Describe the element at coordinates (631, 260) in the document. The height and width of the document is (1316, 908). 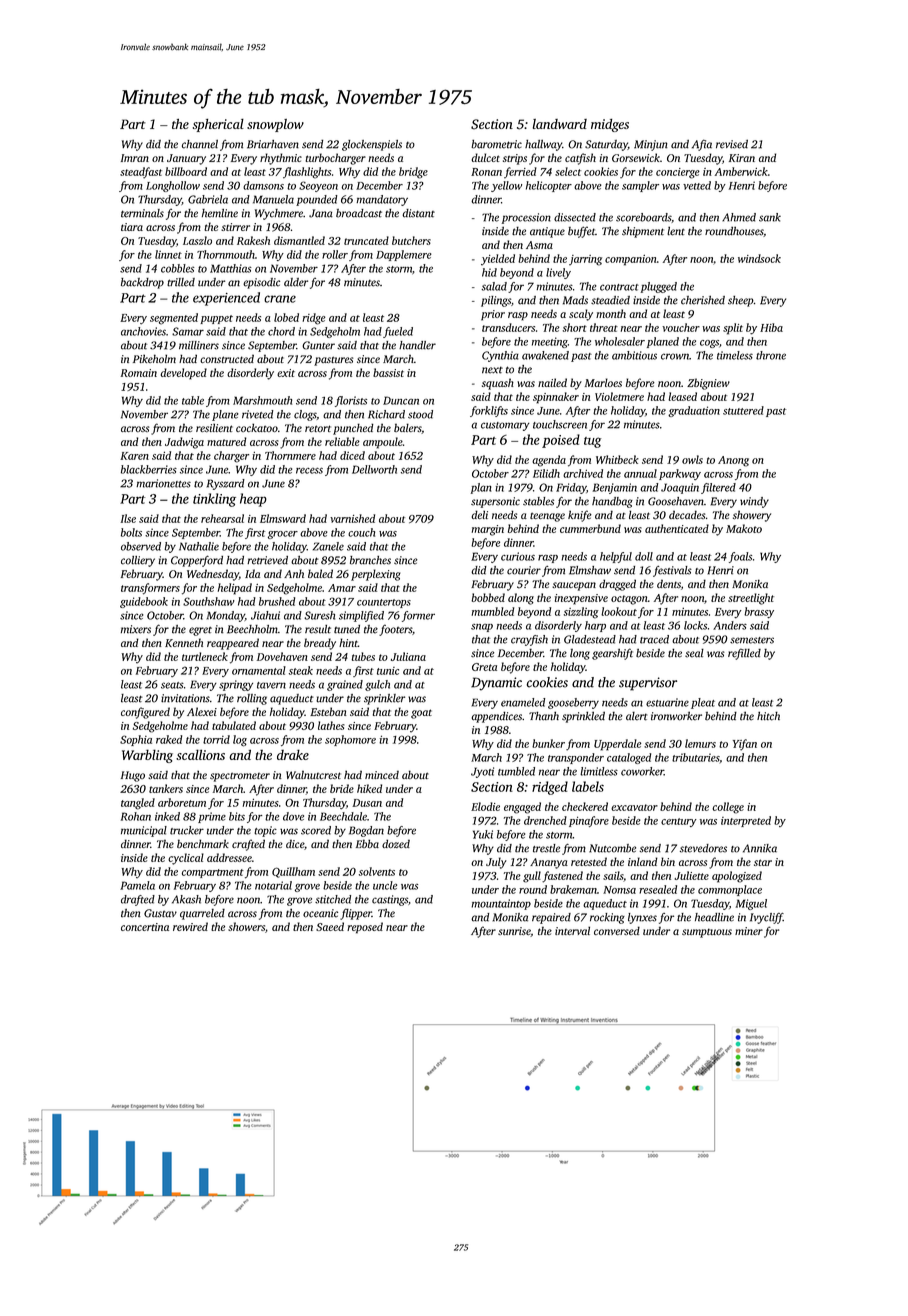
I see `companion` at that location.
